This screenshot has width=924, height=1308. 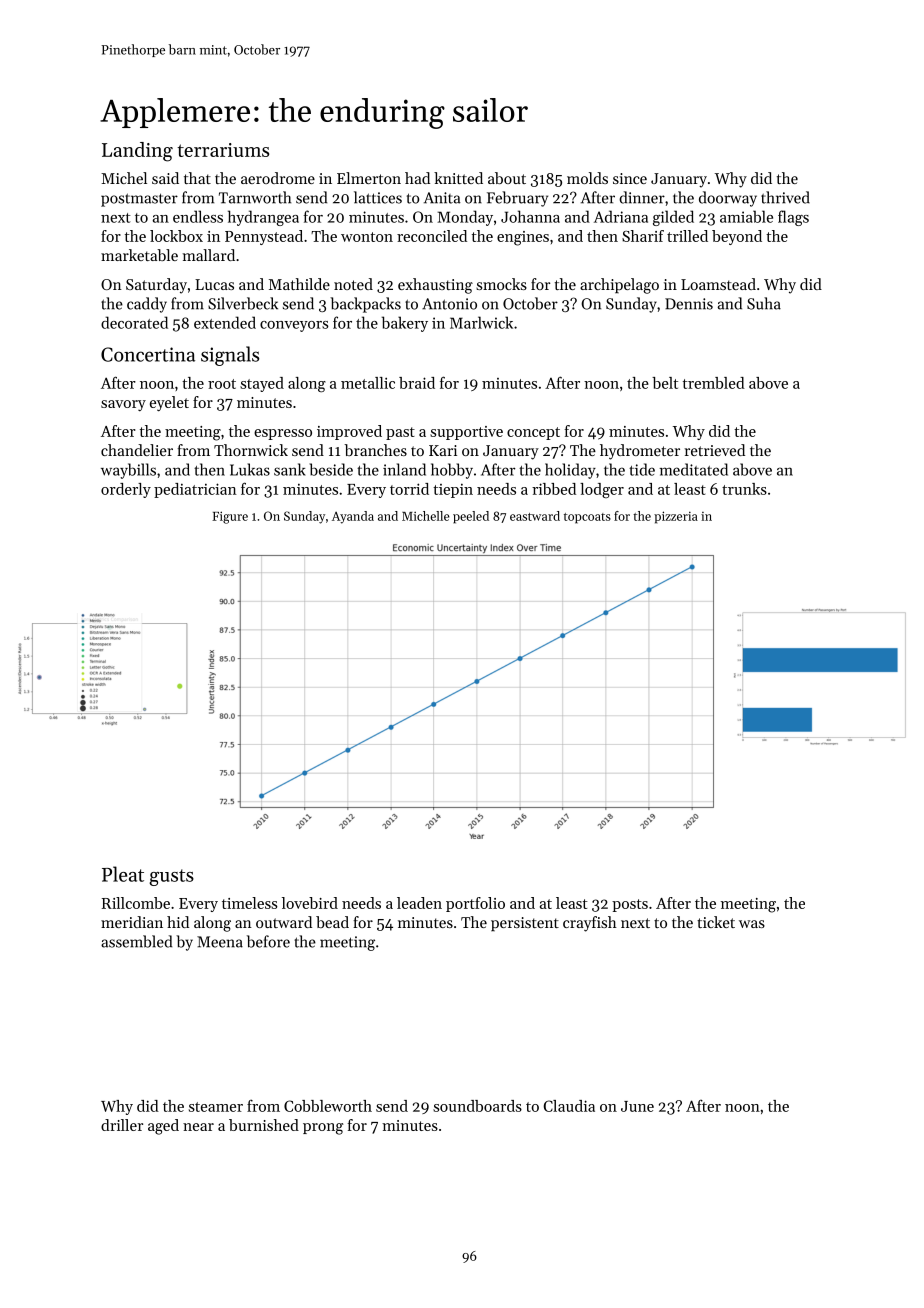 What do you see at coordinates (353, 517) in the screenshot?
I see `Ayanda` at bounding box center [353, 517].
